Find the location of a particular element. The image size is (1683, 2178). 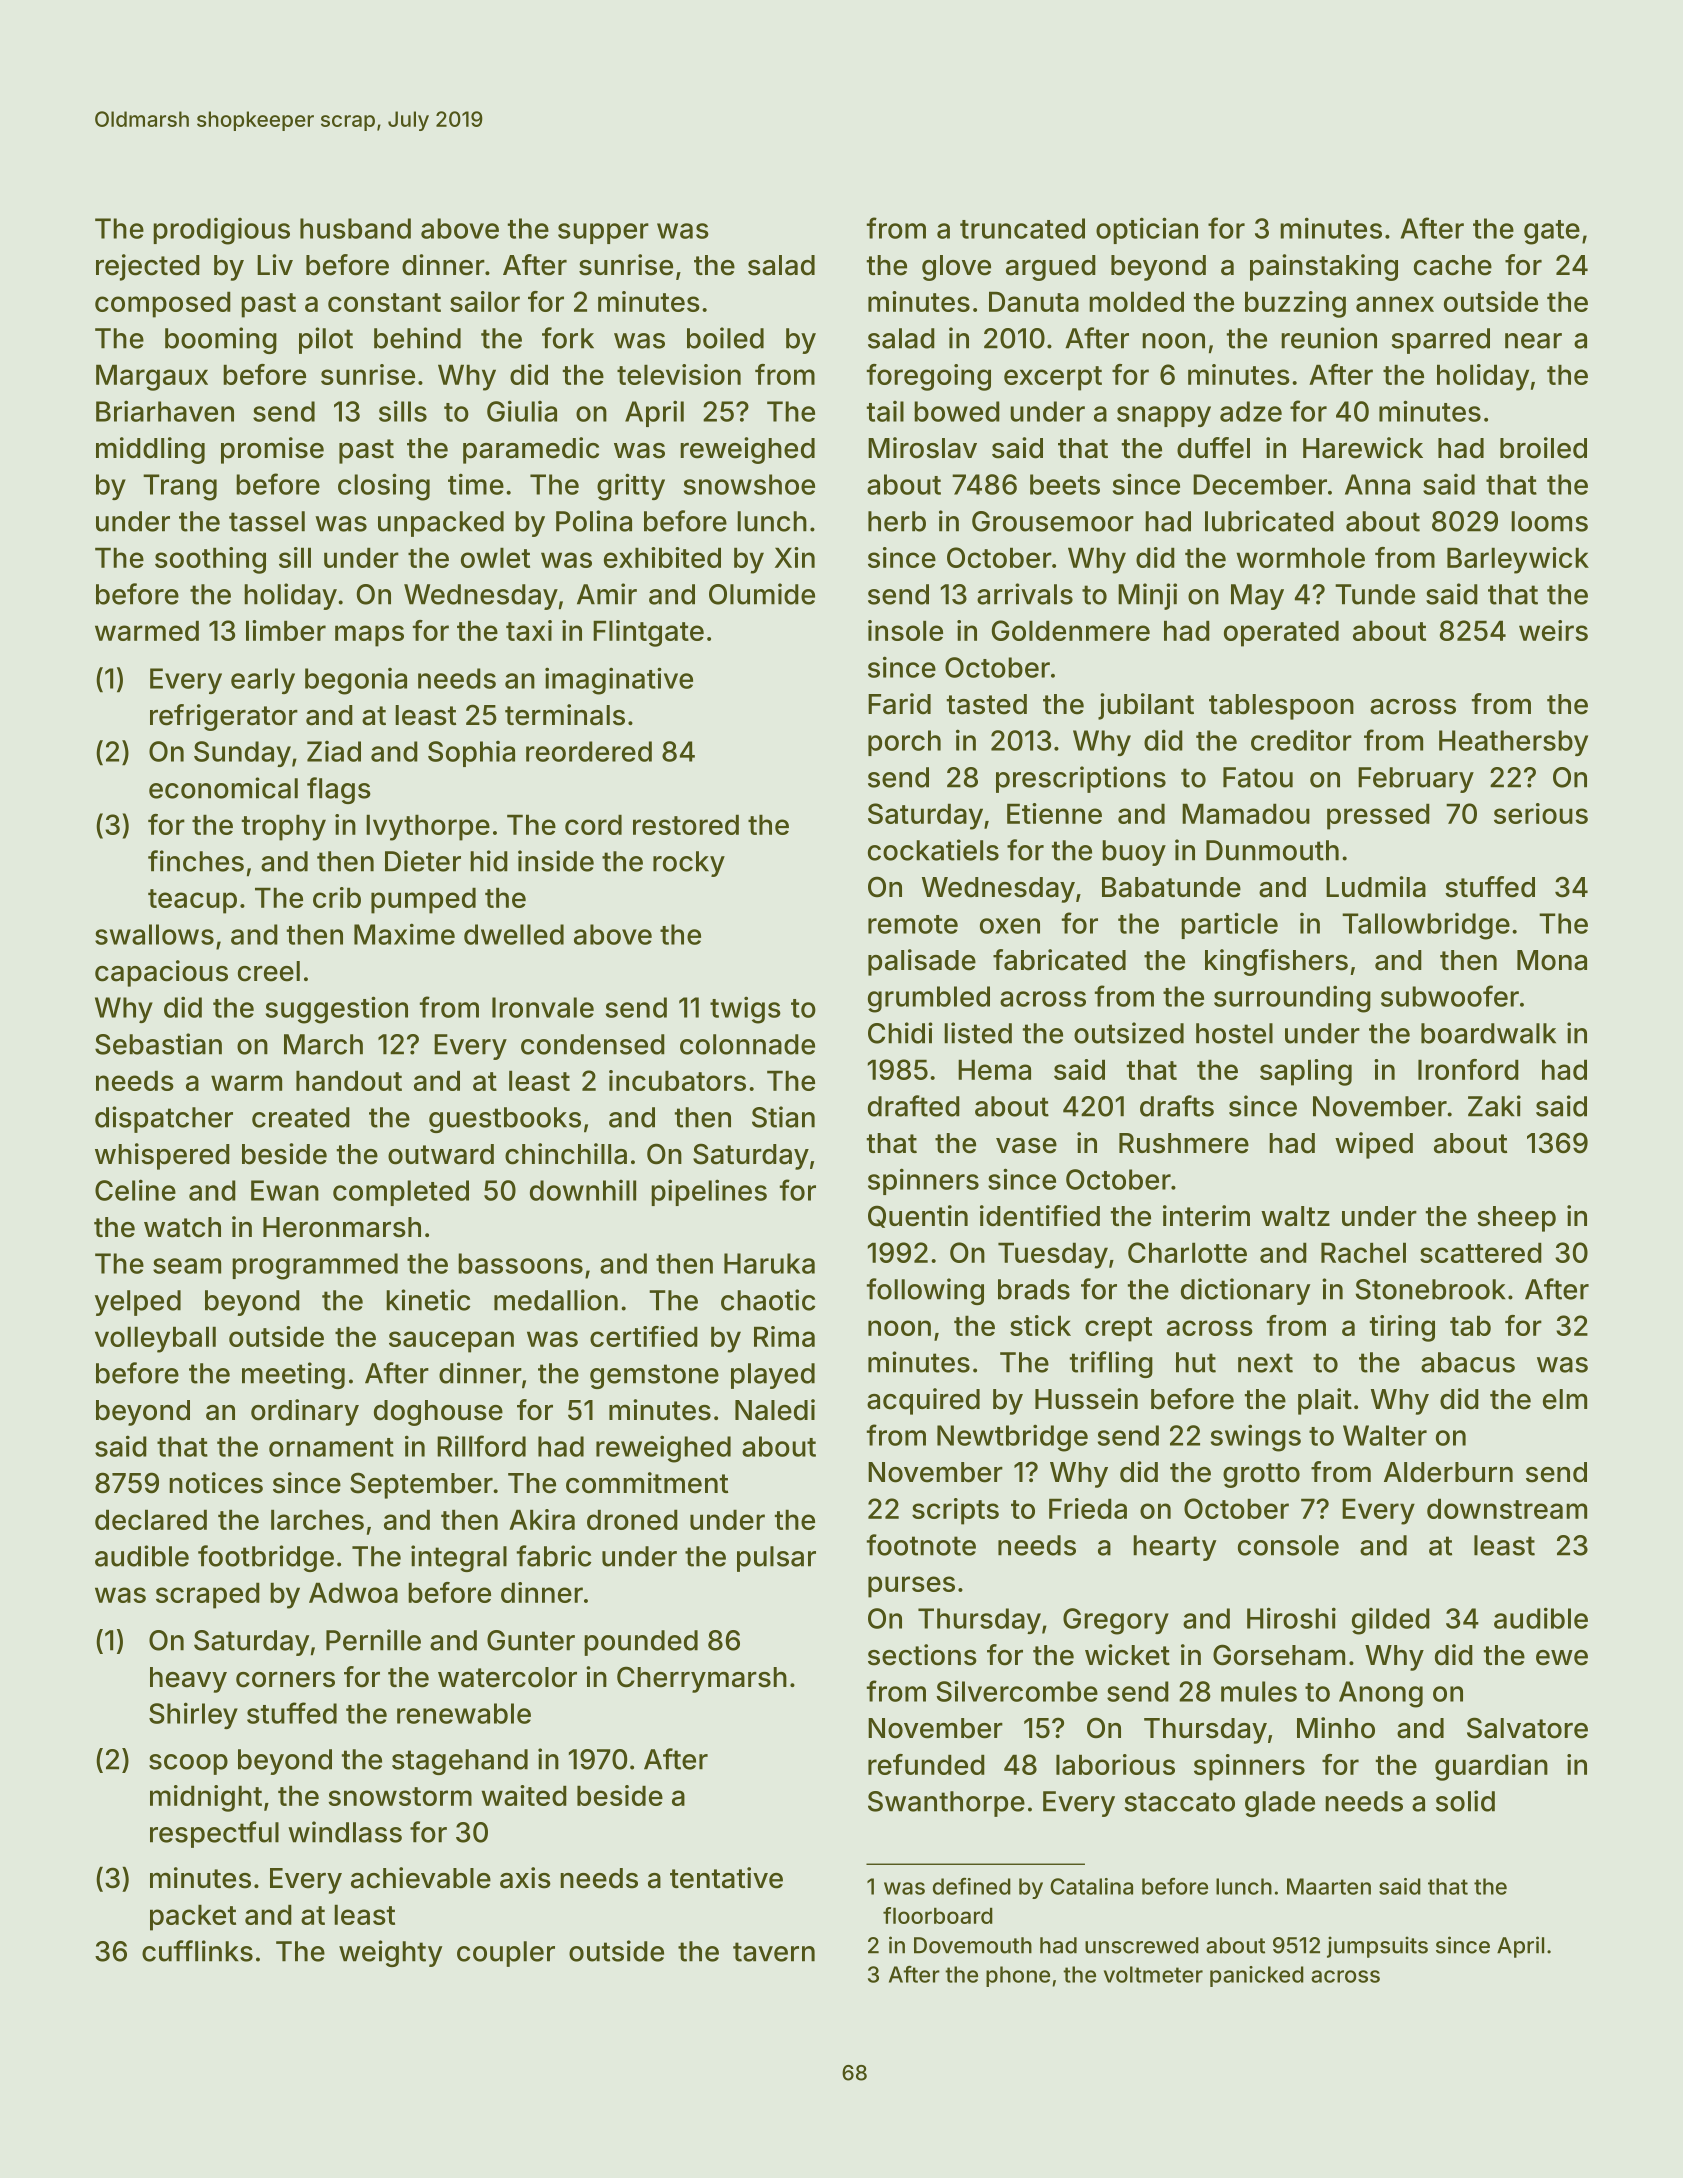

February is located at coordinates (1416, 780).
